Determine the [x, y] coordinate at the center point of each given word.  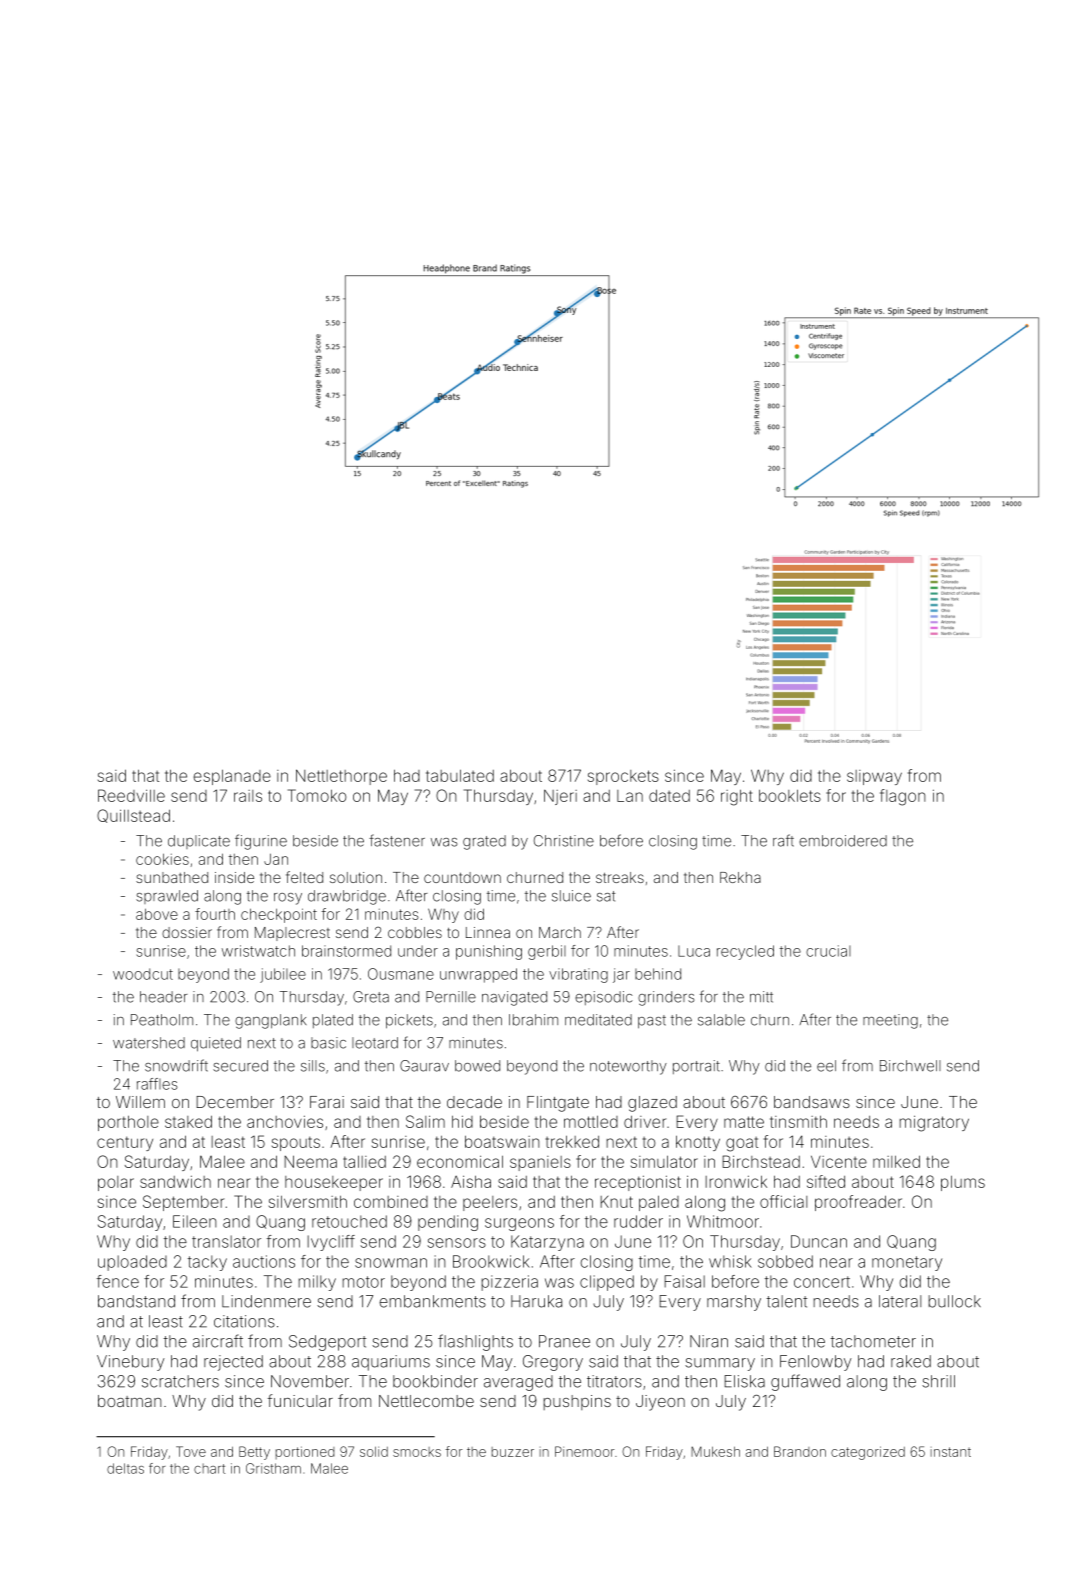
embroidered [843, 841]
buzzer [513, 1452]
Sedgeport [327, 1343]
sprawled [167, 897]
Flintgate [558, 1104]
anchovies [285, 1121]
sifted [826, 1181]
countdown [462, 877]
